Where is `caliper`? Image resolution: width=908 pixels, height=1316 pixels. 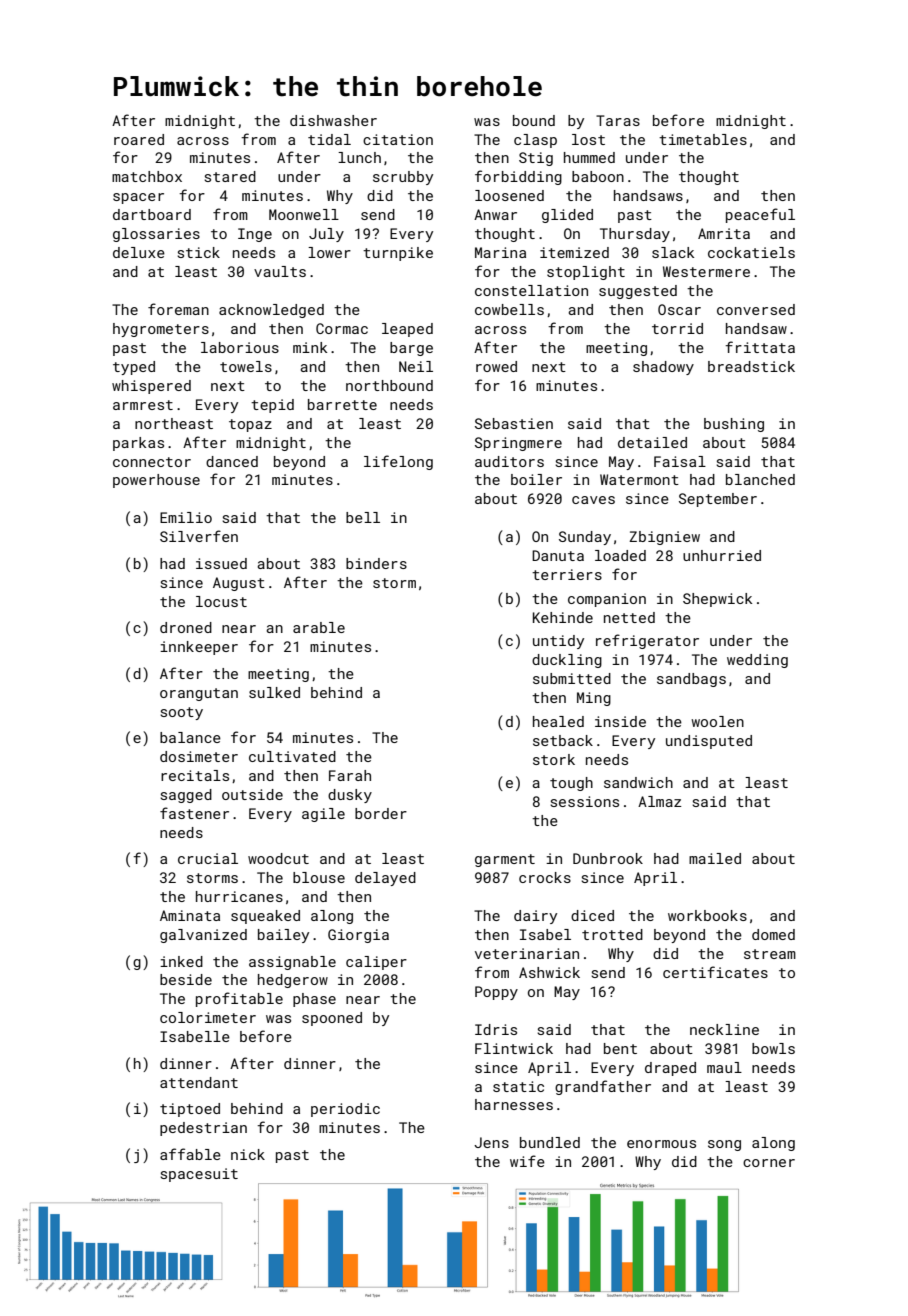 caliper is located at coordinates (376, 963).
